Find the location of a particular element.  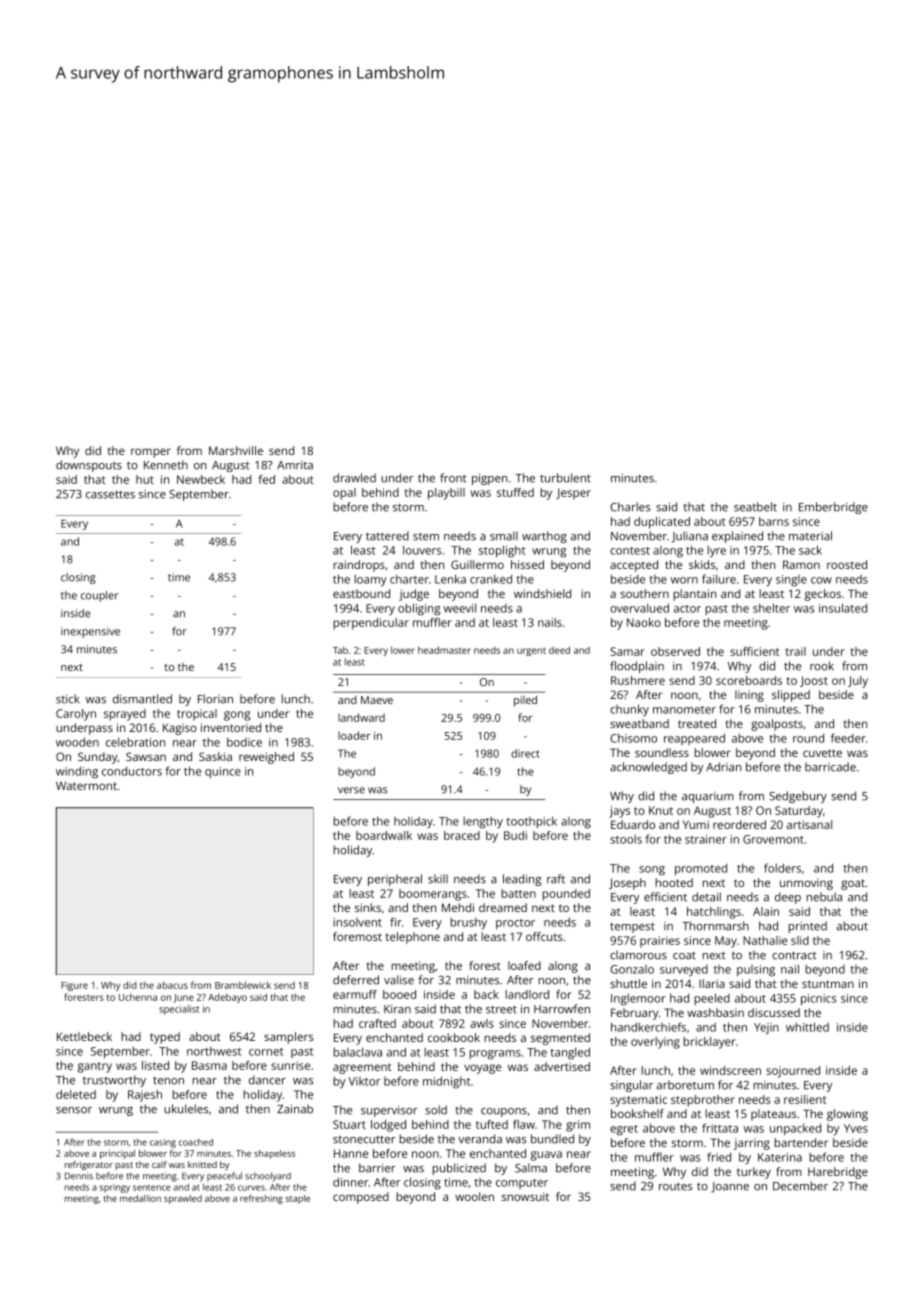

judge is located at coordinates (414, 595).
